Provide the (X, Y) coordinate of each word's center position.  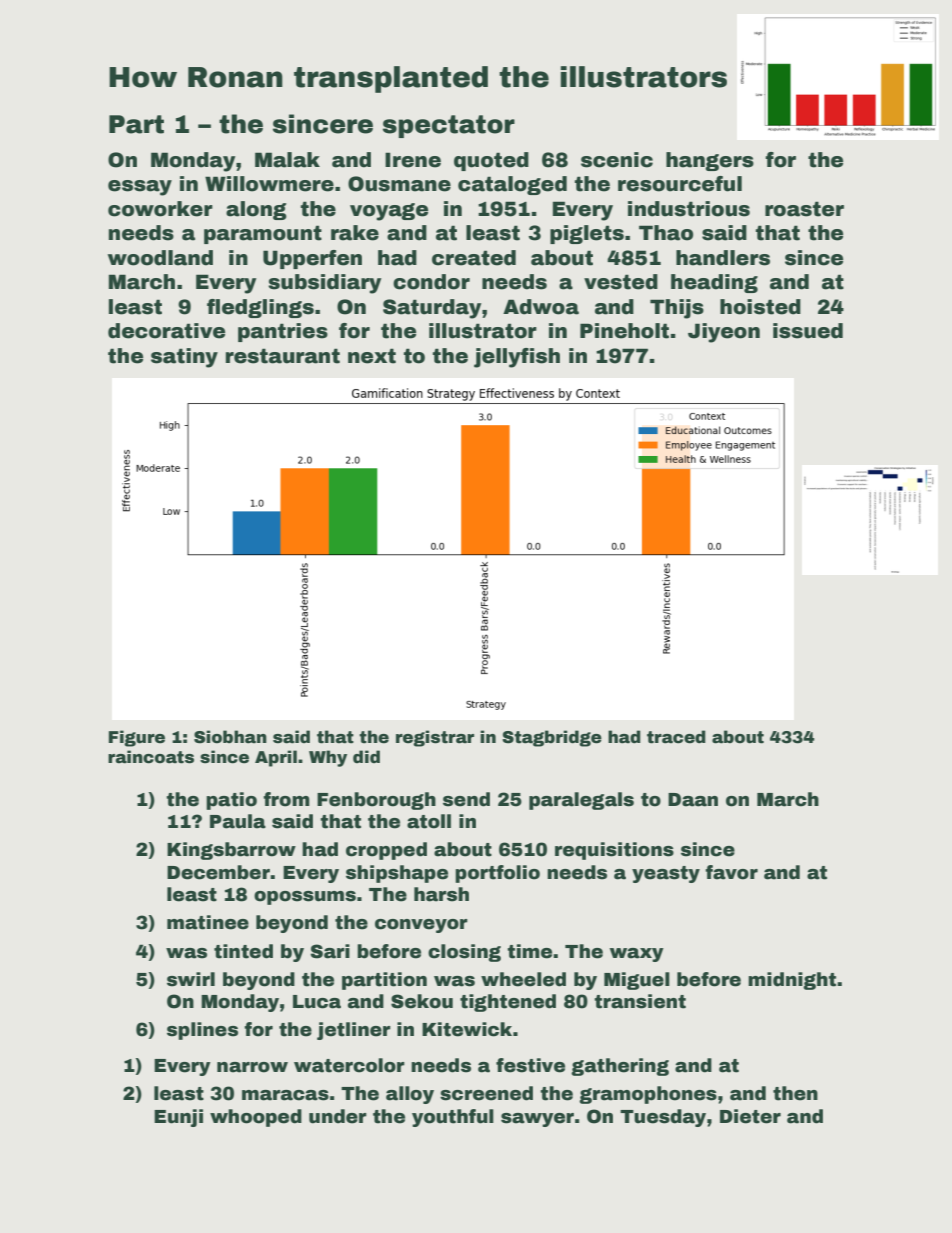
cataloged (512, 185)
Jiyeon (724, 333)
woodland (160, 258)
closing (464, 953)
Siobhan (230, 737)
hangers (710, 161)
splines (202, 1031)
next (372, 356)
